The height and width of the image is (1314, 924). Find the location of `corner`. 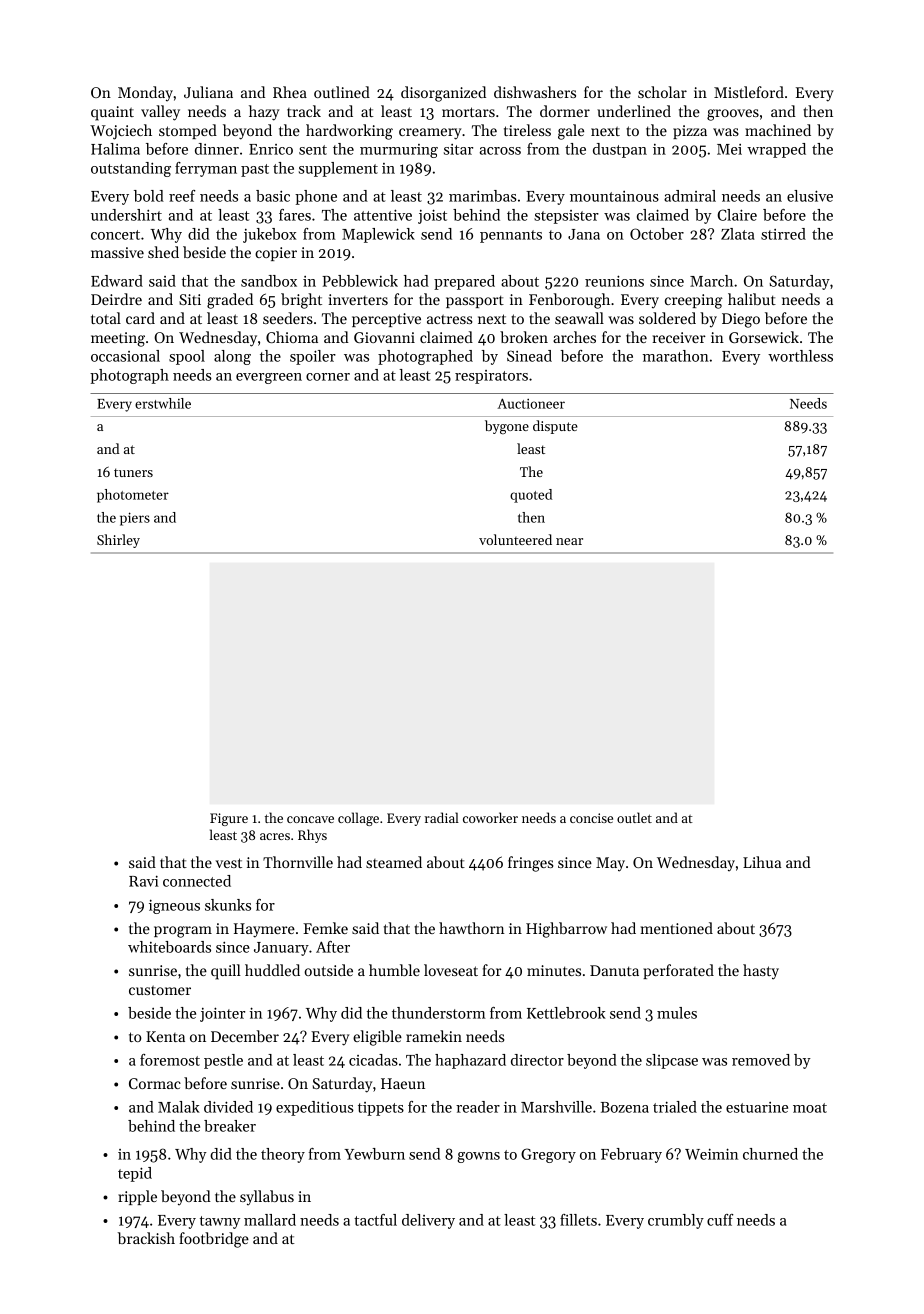

corner is located at coordinates (328, 377).
